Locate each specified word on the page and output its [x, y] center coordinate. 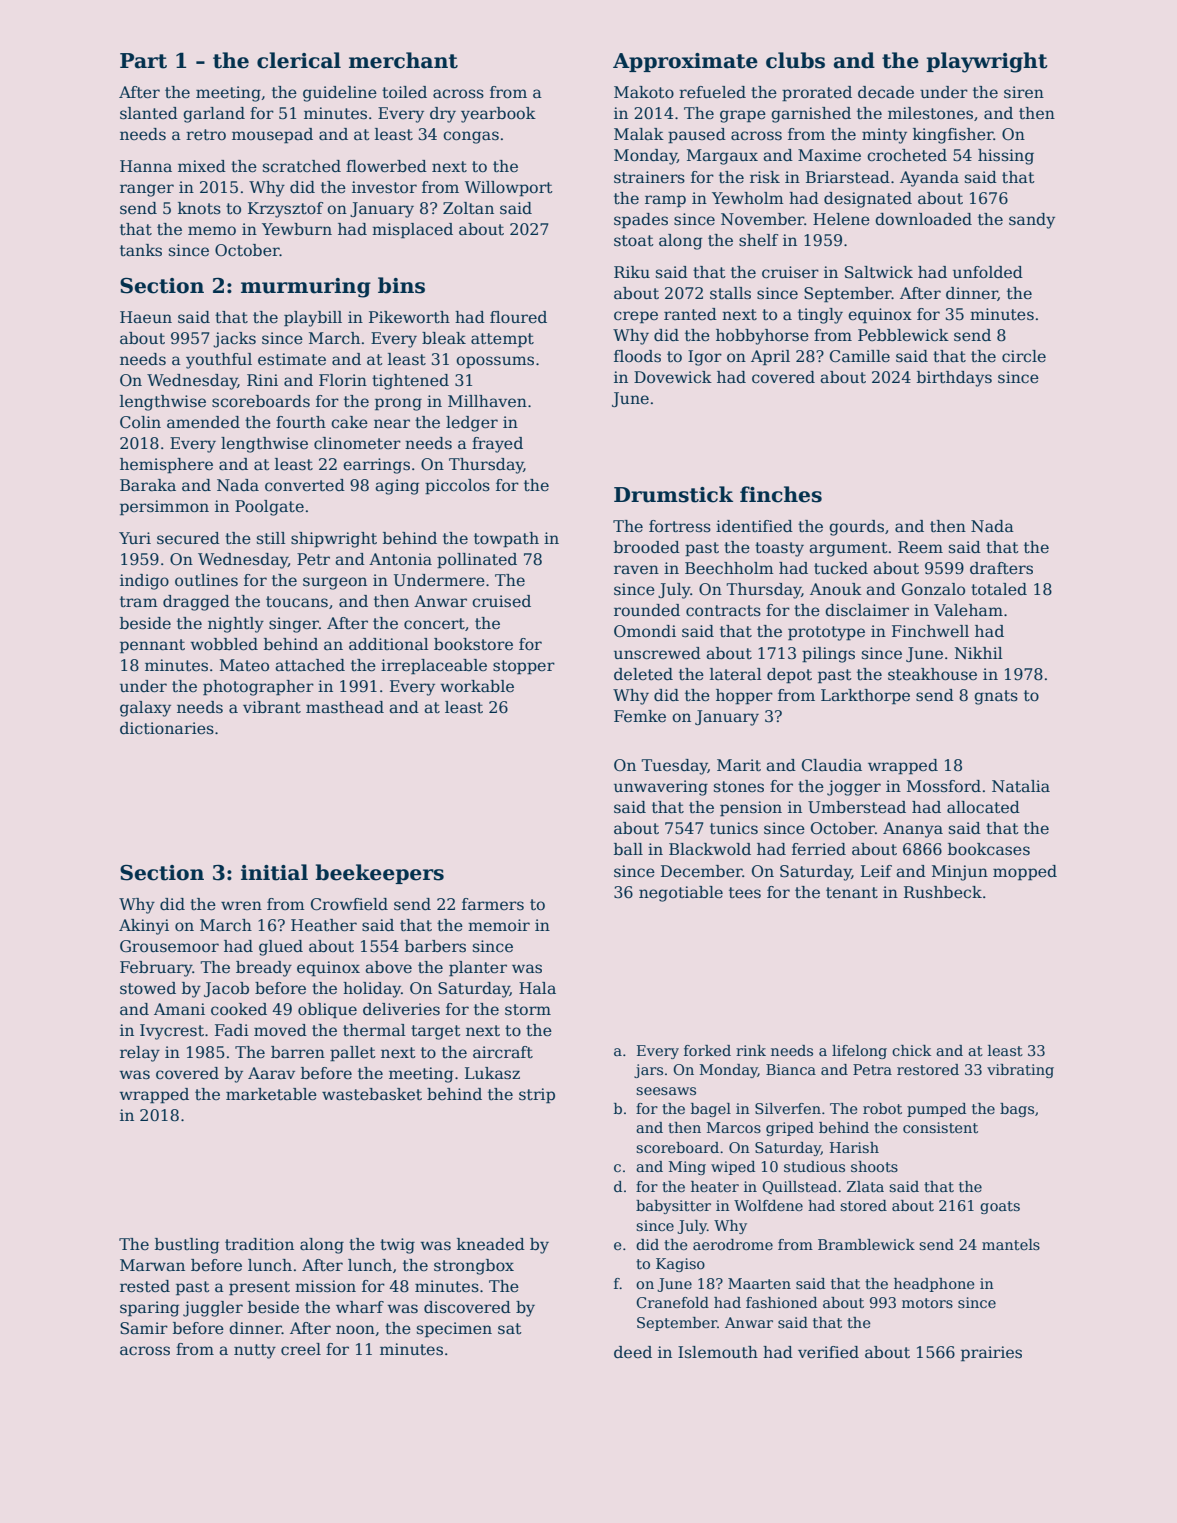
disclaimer [867, 610]
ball [628, 849]
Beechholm [729, 568]
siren [1024, 92]
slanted [149, 113]
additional [389, 644]
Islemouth [718, 1352]
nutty [255, 1351]
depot [789, 676]
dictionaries [167, 728]
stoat [634, 241]
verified [828, 1352]
